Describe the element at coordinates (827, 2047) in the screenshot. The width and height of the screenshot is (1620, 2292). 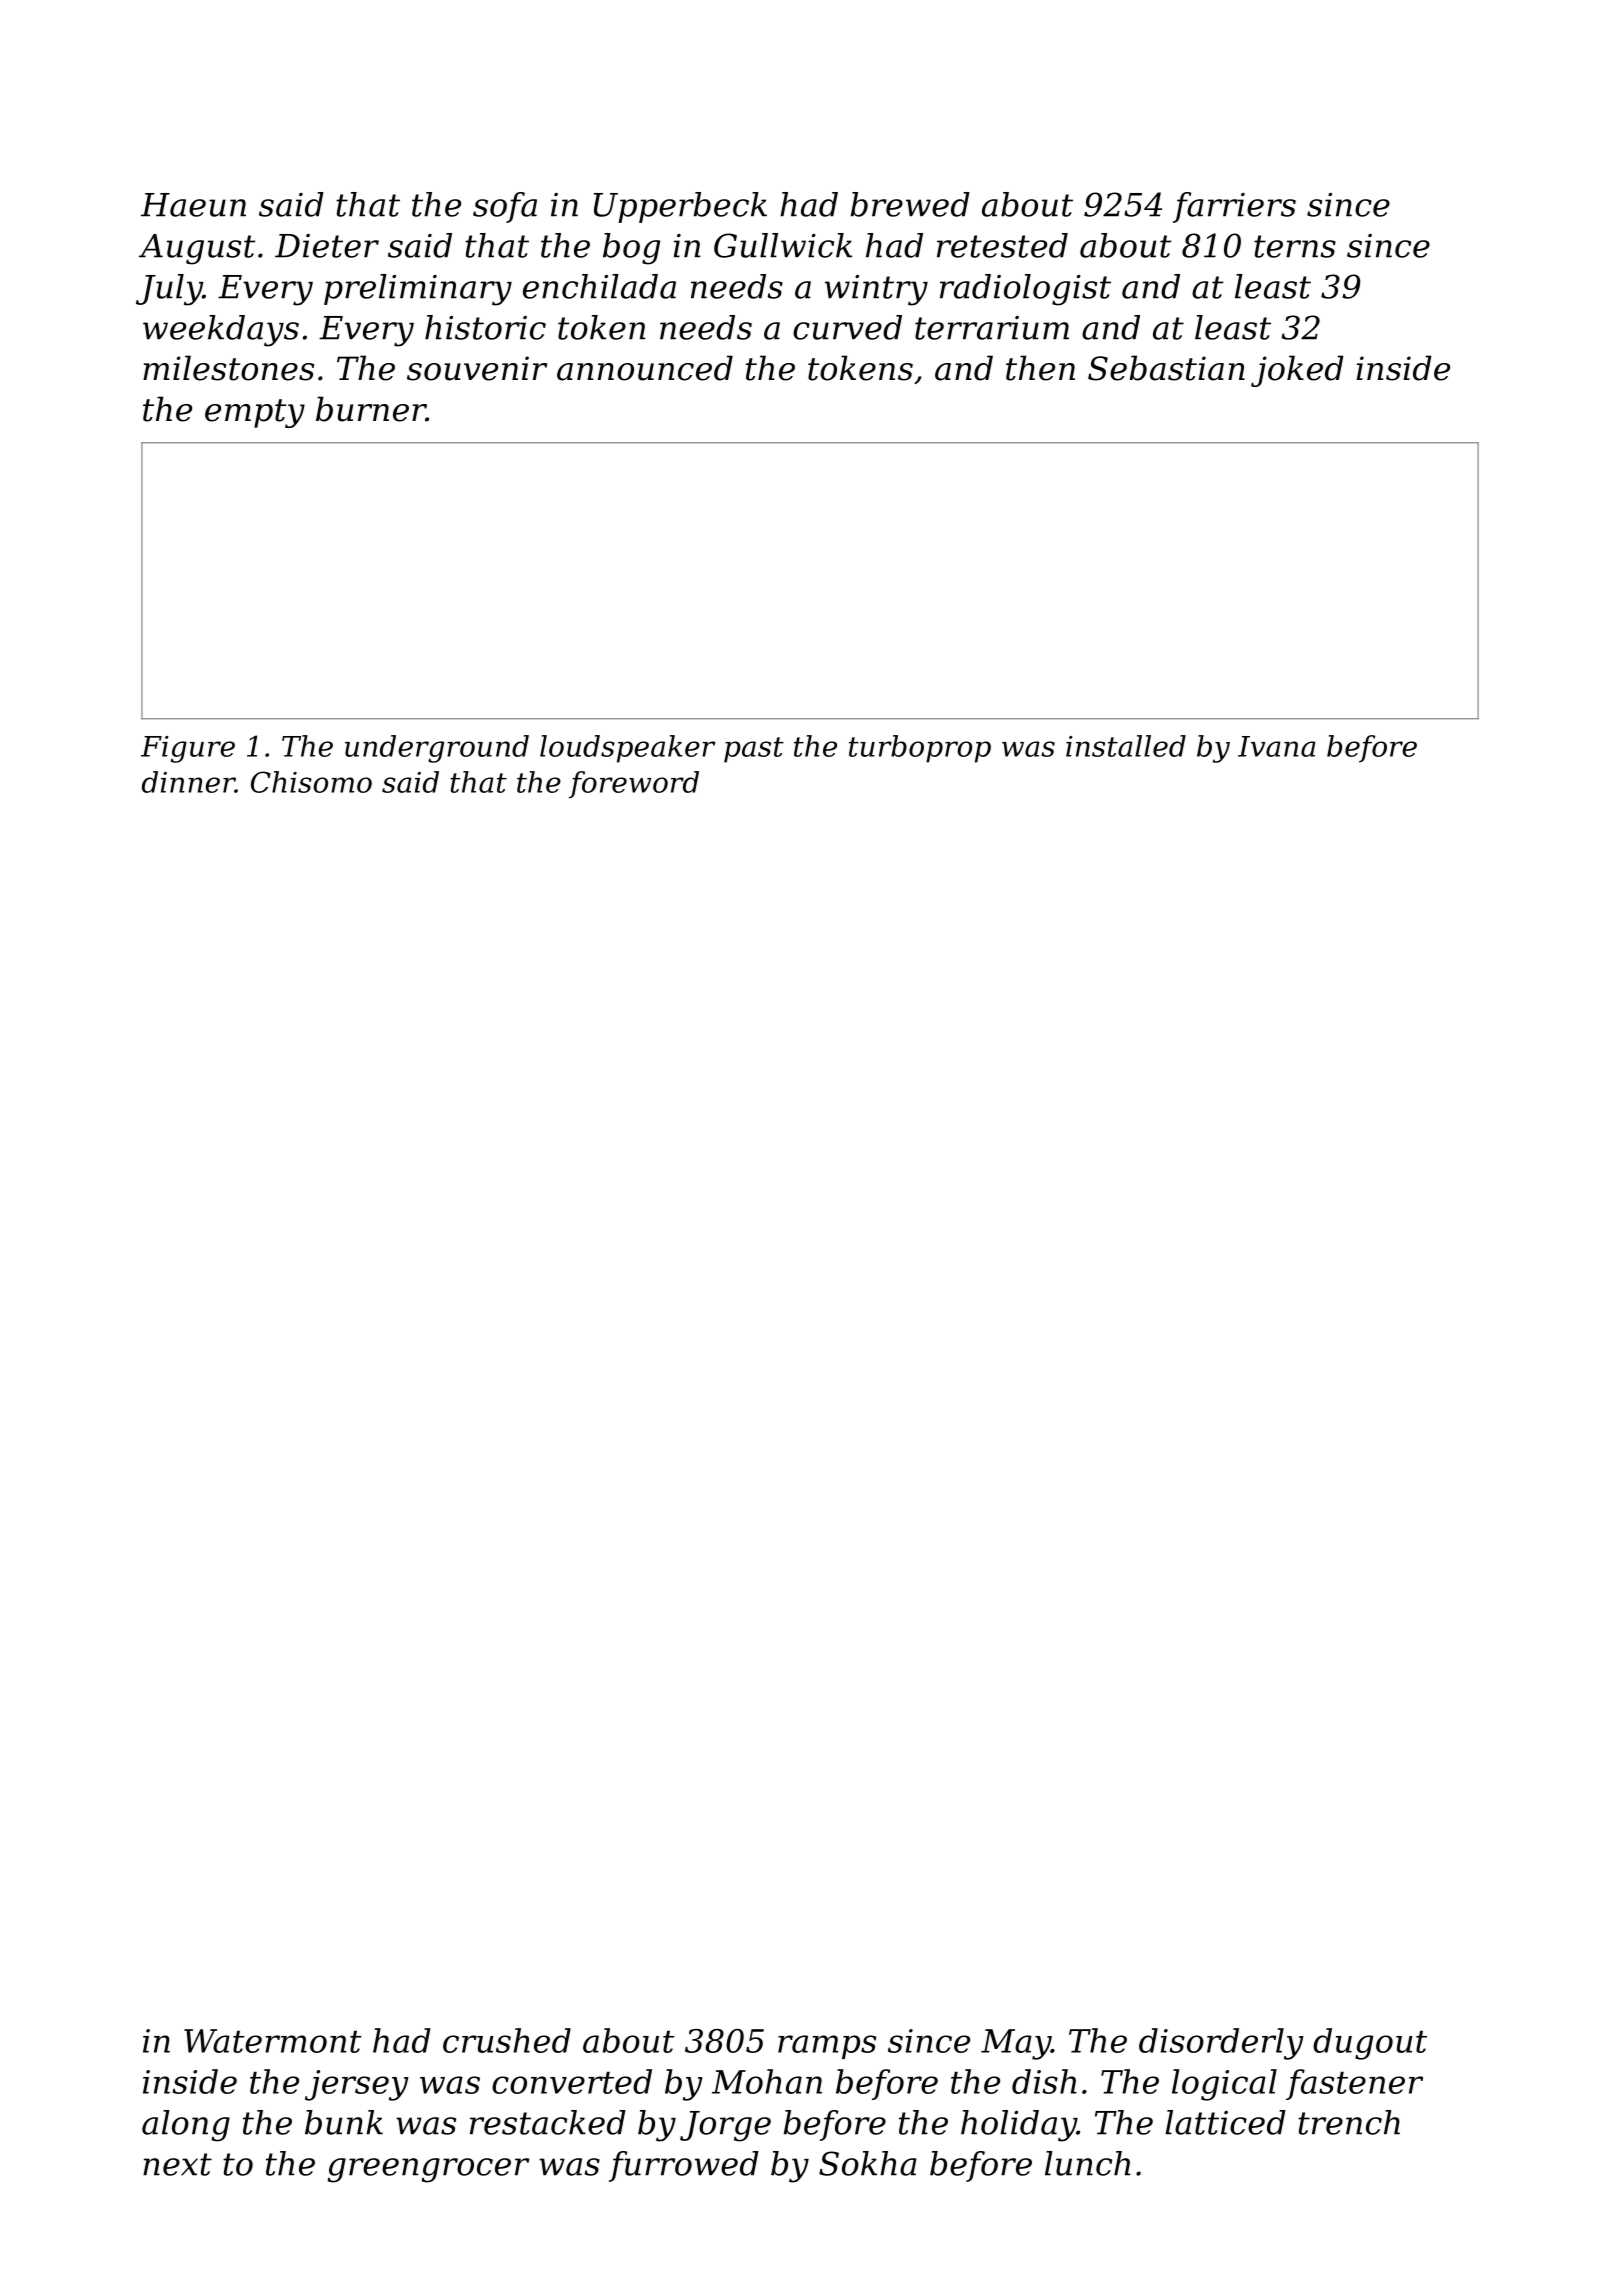
I see `ramps` at that location.
